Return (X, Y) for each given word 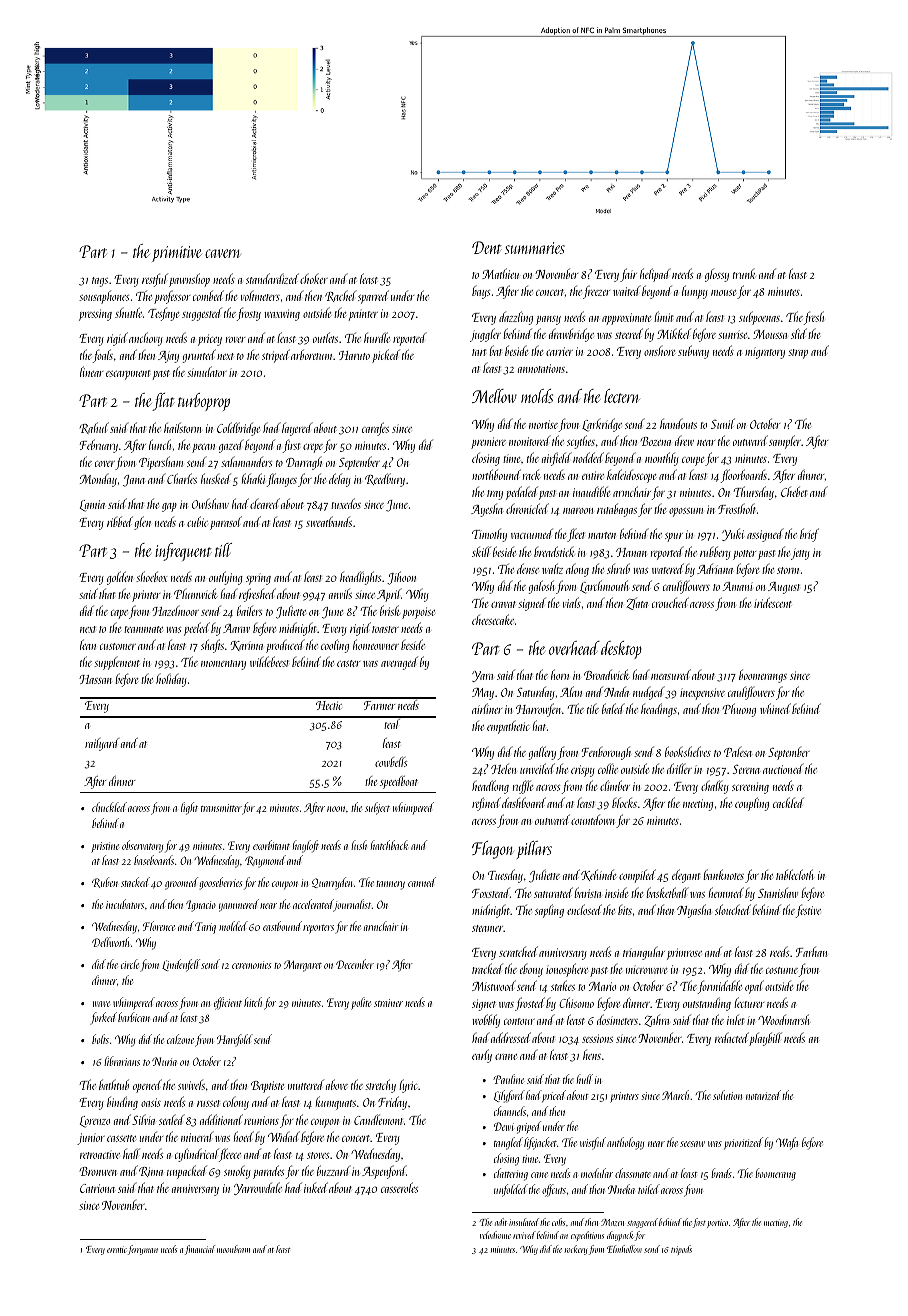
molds (537, 396)
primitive (177, 254)
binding (122, 1103)
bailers (249, 610)
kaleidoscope (631, 476)
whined (775, 708)
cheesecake (493, 619)
